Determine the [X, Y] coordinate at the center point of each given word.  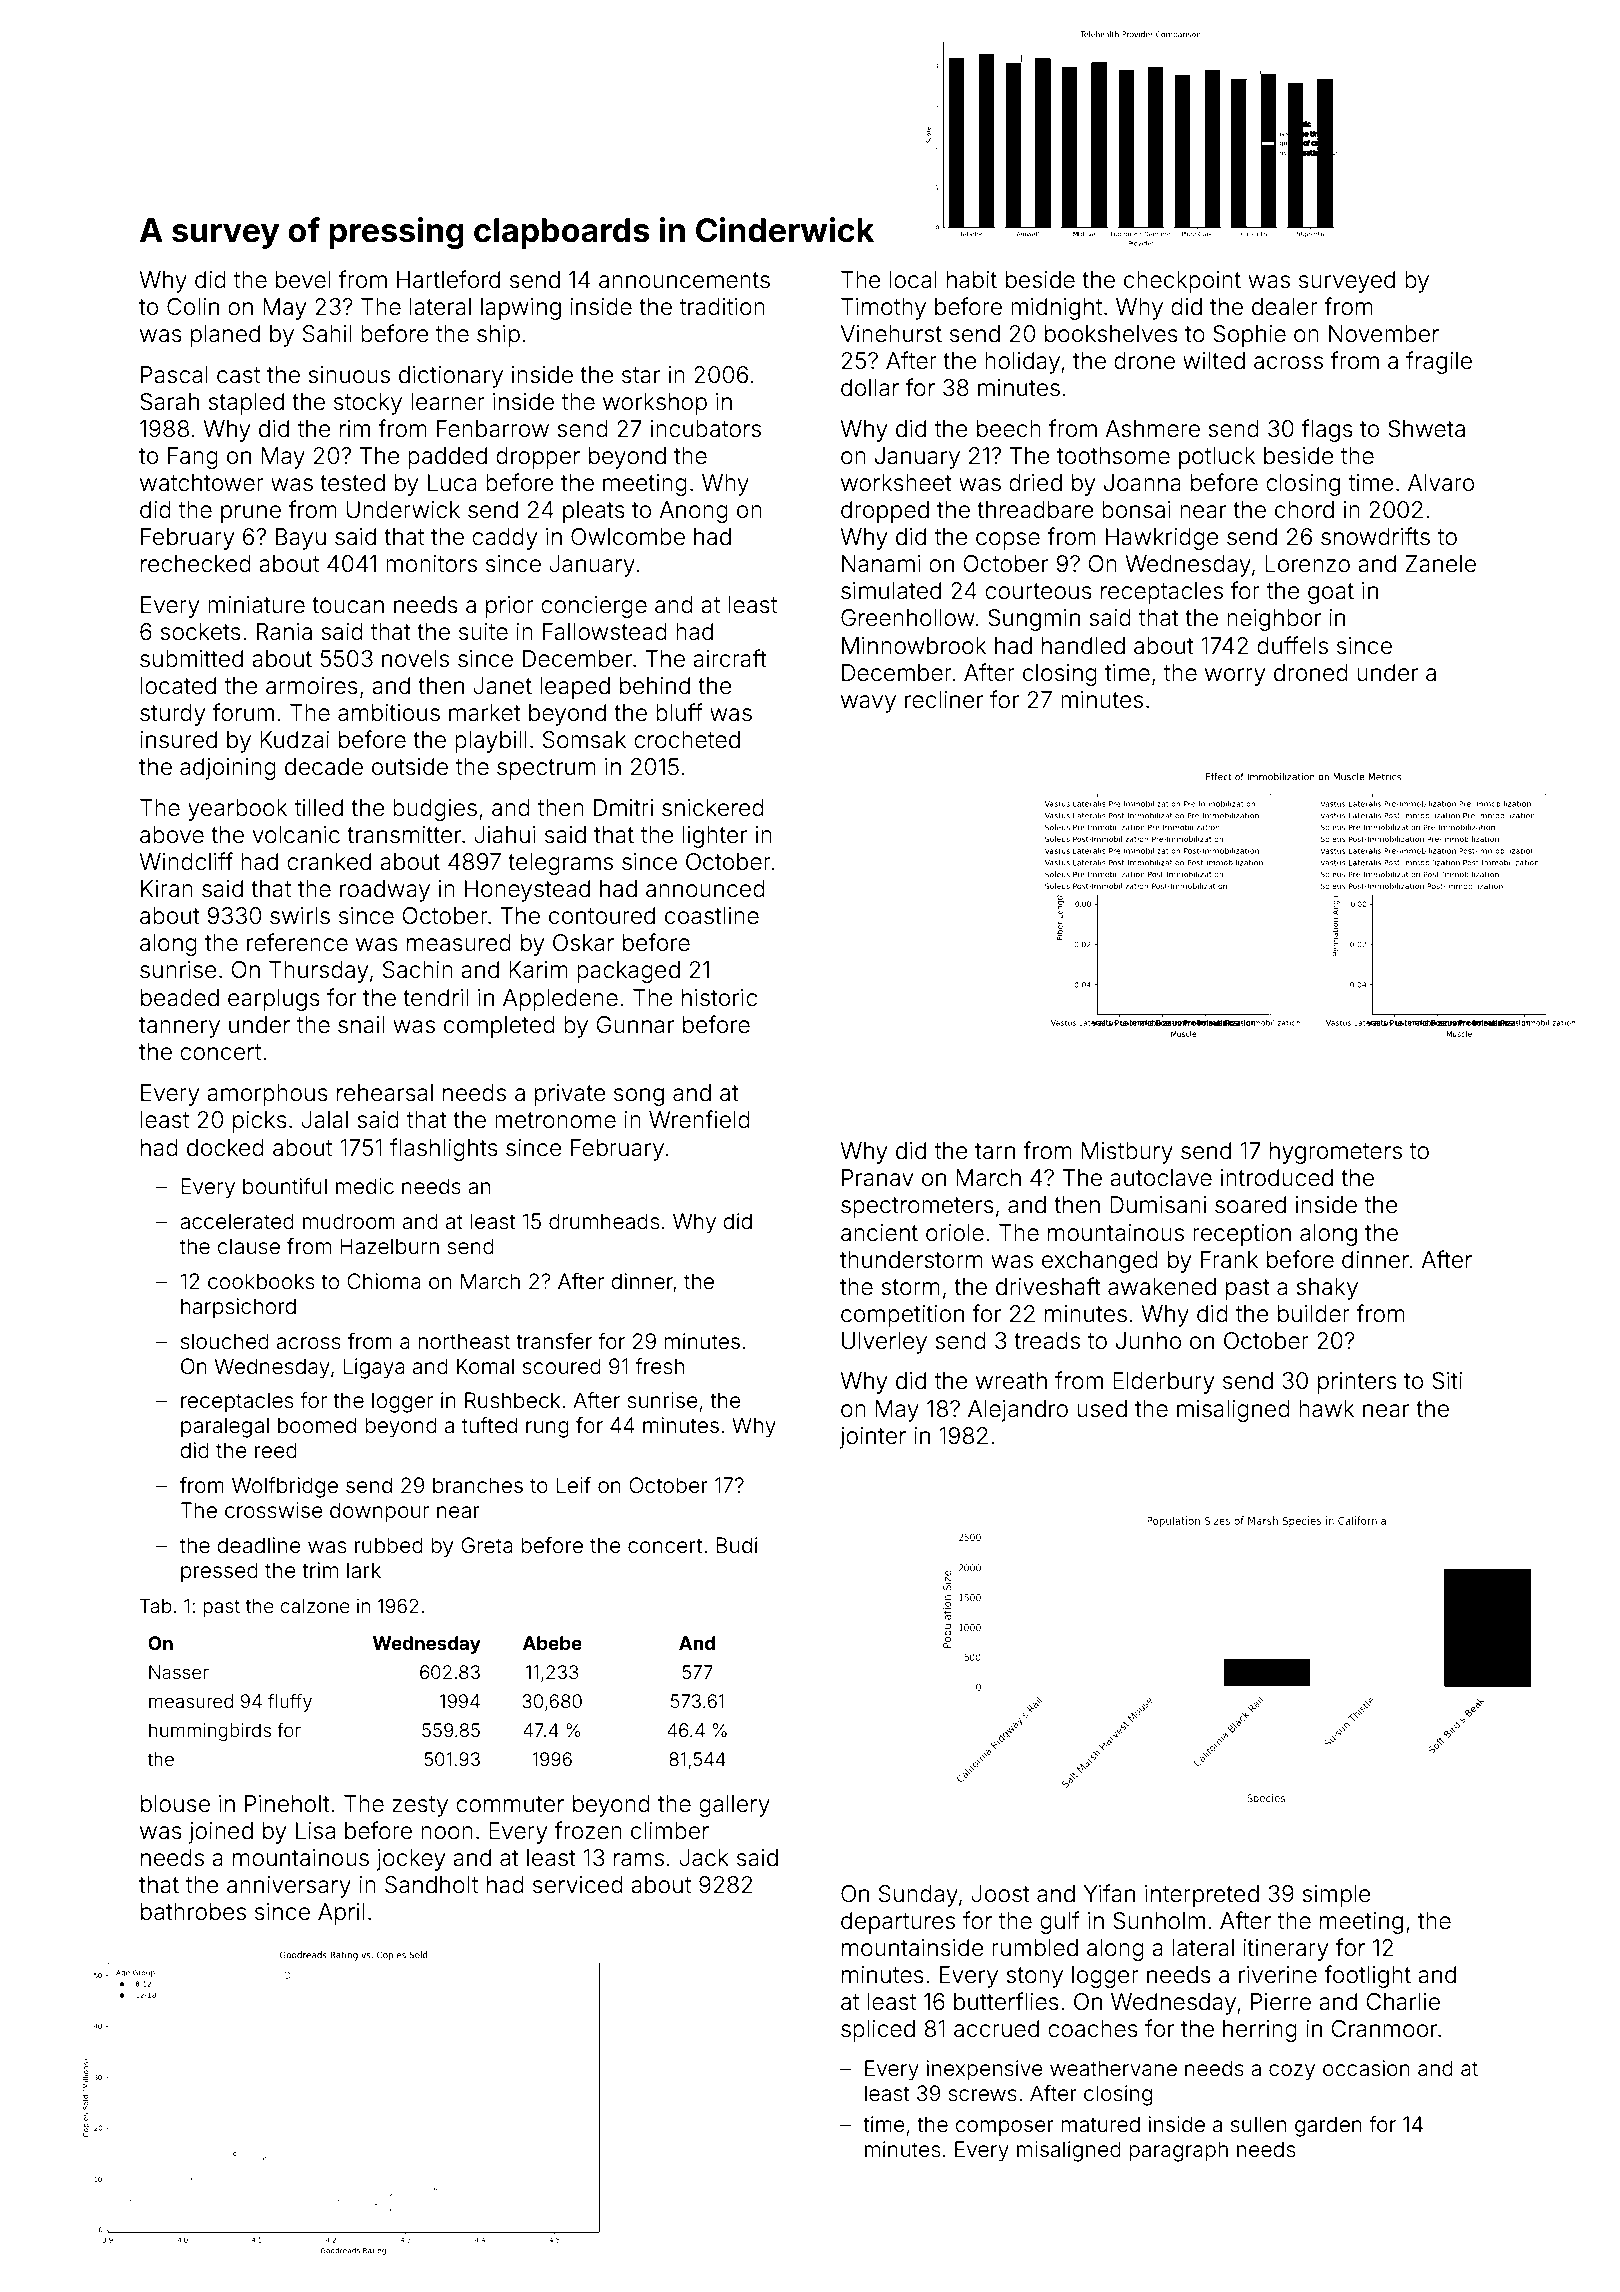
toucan [348, 605]
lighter [715, 837]
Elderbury [1163, 1383]
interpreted [1202, 1896]
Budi [736, 1545]
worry [1235, 677]
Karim [538, 970]
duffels [1292, 645]
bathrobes [193, 1912]
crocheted [687, 740]
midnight [1056, 309]
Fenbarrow [493, 429]
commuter [510, 1804]
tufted [489, 1425]
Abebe [552, 1643]
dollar [870, 388]
